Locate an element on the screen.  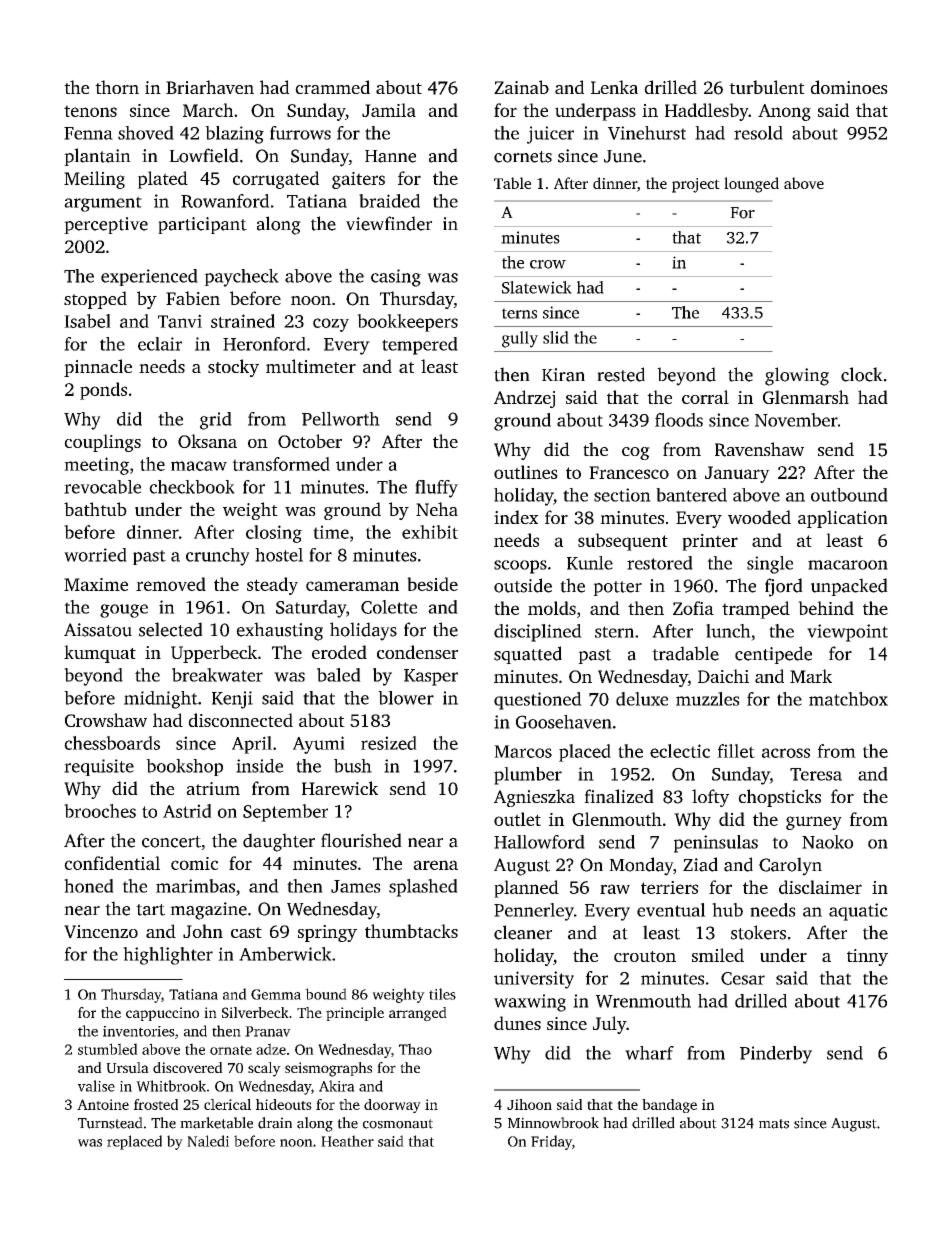
perceptive is located at coordinates (106, 225).
